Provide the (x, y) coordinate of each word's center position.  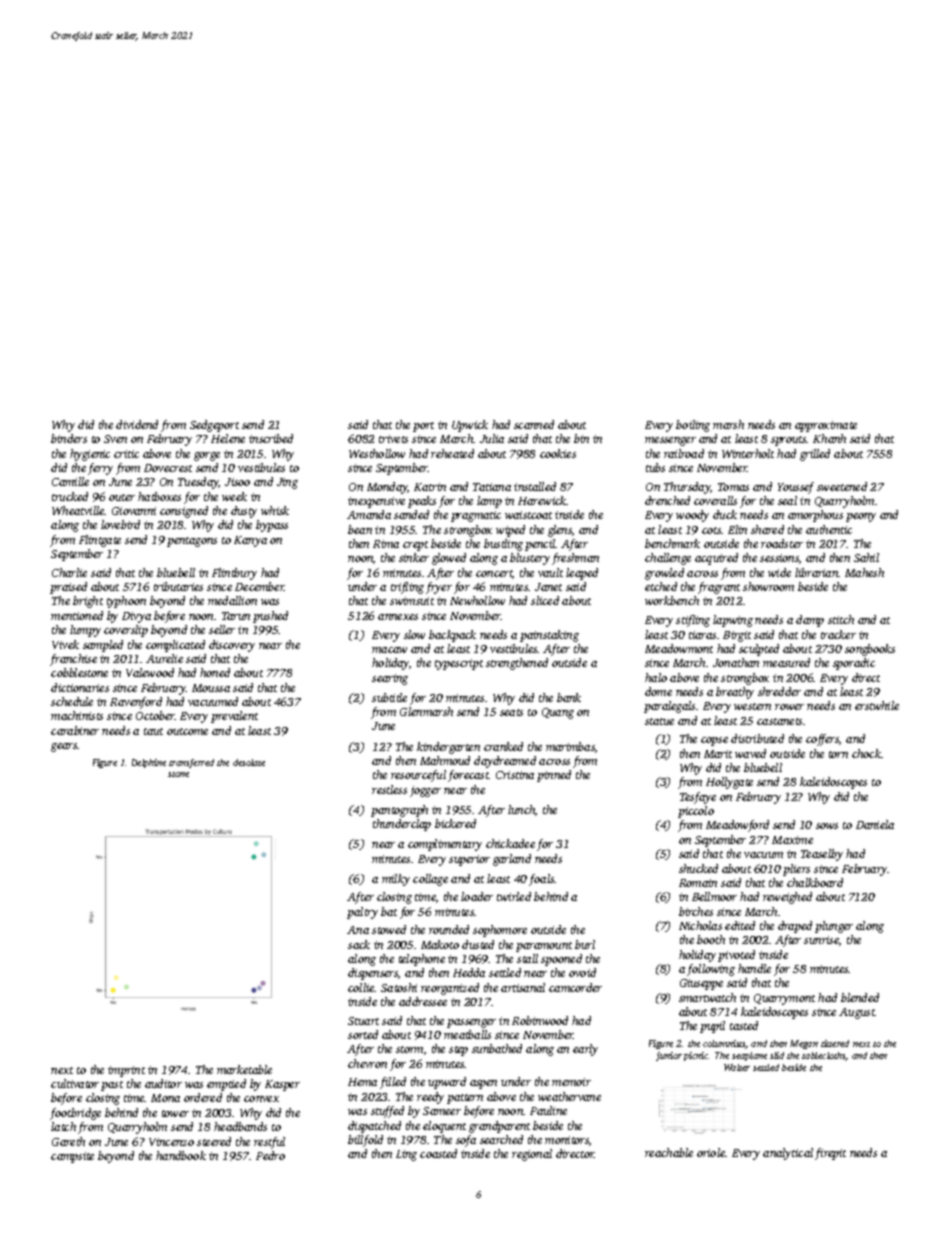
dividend (137, 424)
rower (789, 707)
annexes (398, 617)
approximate (826, 426)
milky (396, 880)
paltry (362, 913)
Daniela (875, 824)
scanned (534, 424)
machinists (77, 715)
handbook (181, 1155)
